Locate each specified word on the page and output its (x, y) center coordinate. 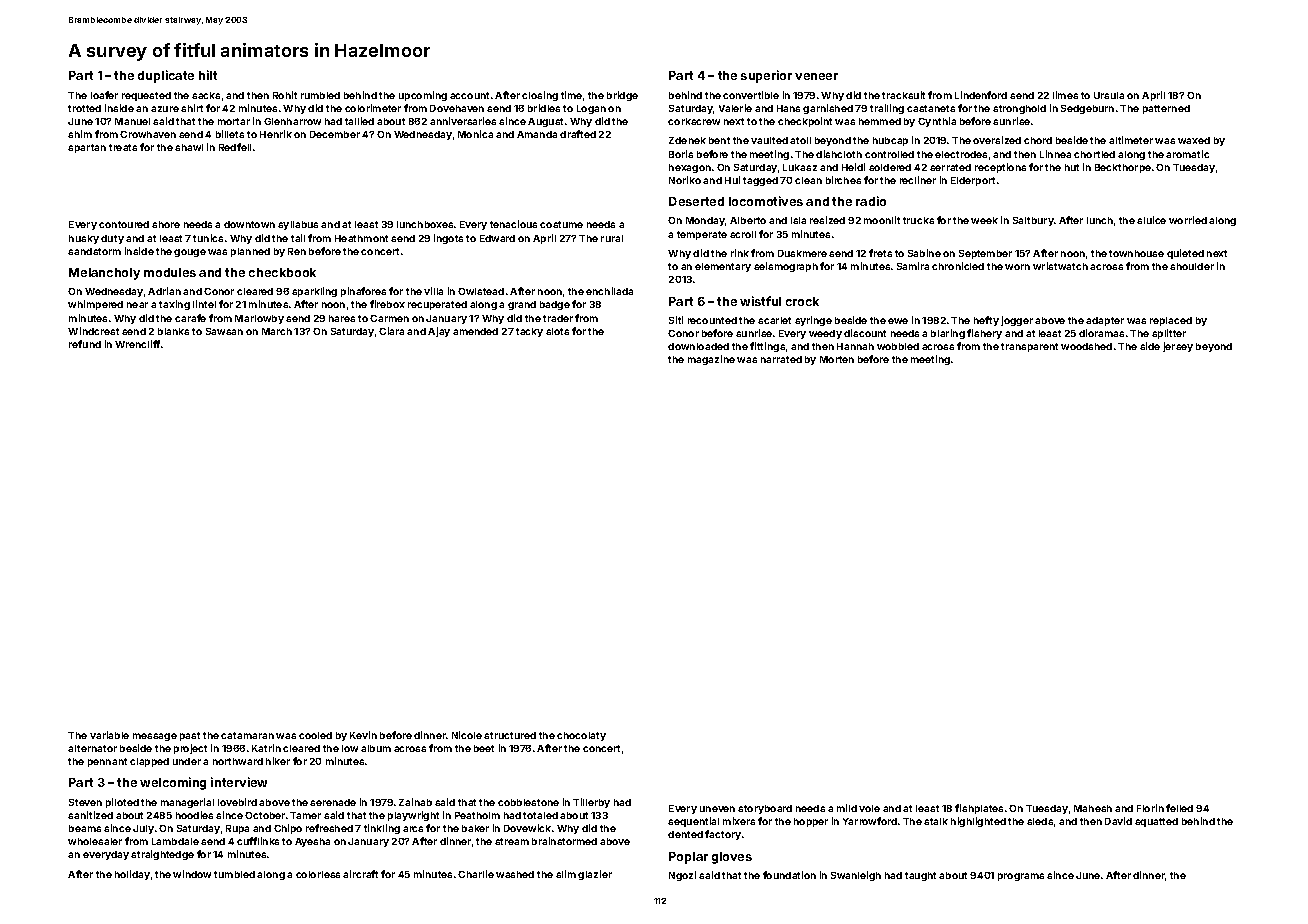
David (1118, 821)
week (984, 220)
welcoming (173, 783)
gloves (732, 858)
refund (85, 344)
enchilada (609, 291)
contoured (124, 224)
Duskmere (802, 253)
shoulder (1192, 266)
